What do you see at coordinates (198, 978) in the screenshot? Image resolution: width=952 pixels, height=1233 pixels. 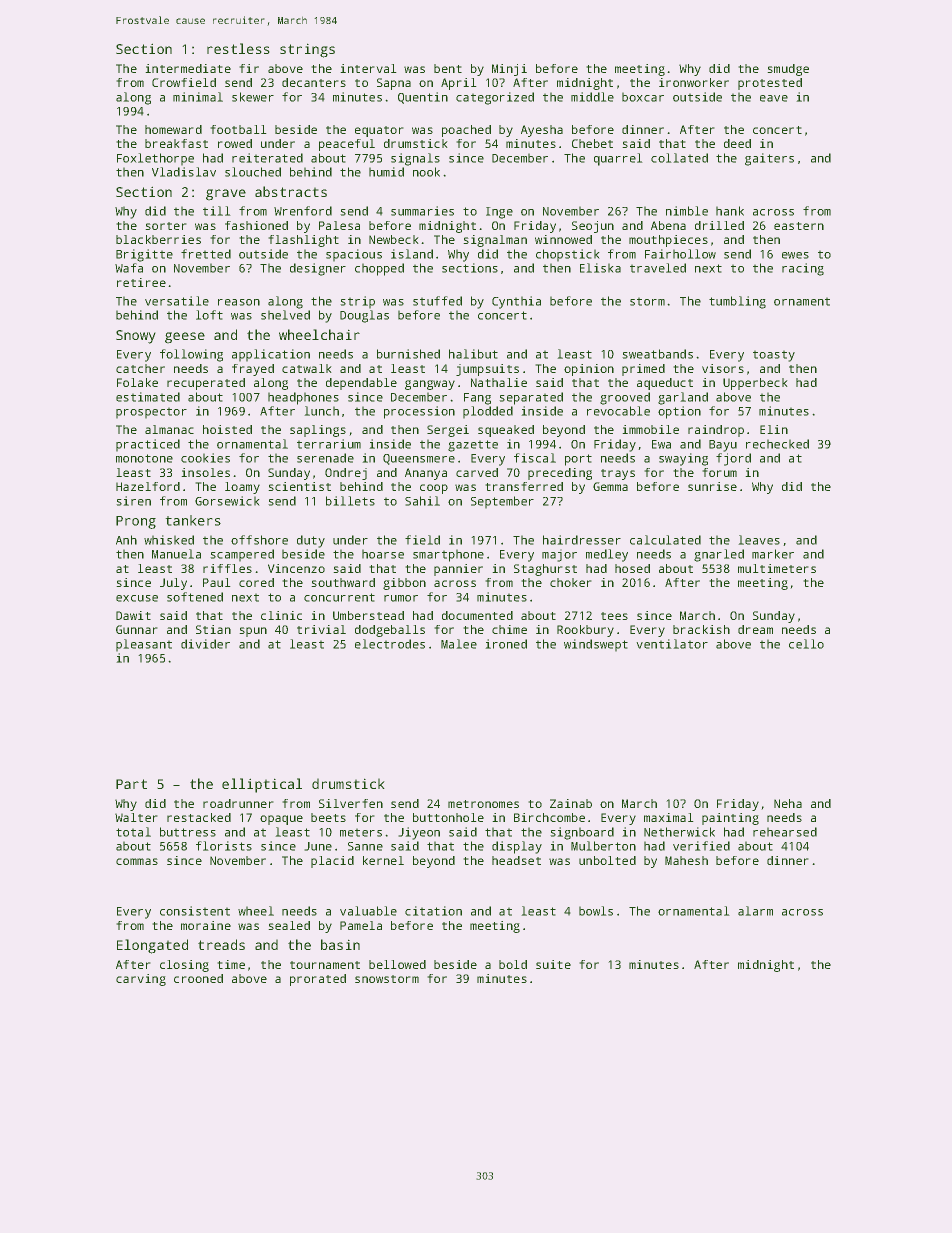 I see `crooned` at bounding box center [198, 978].
